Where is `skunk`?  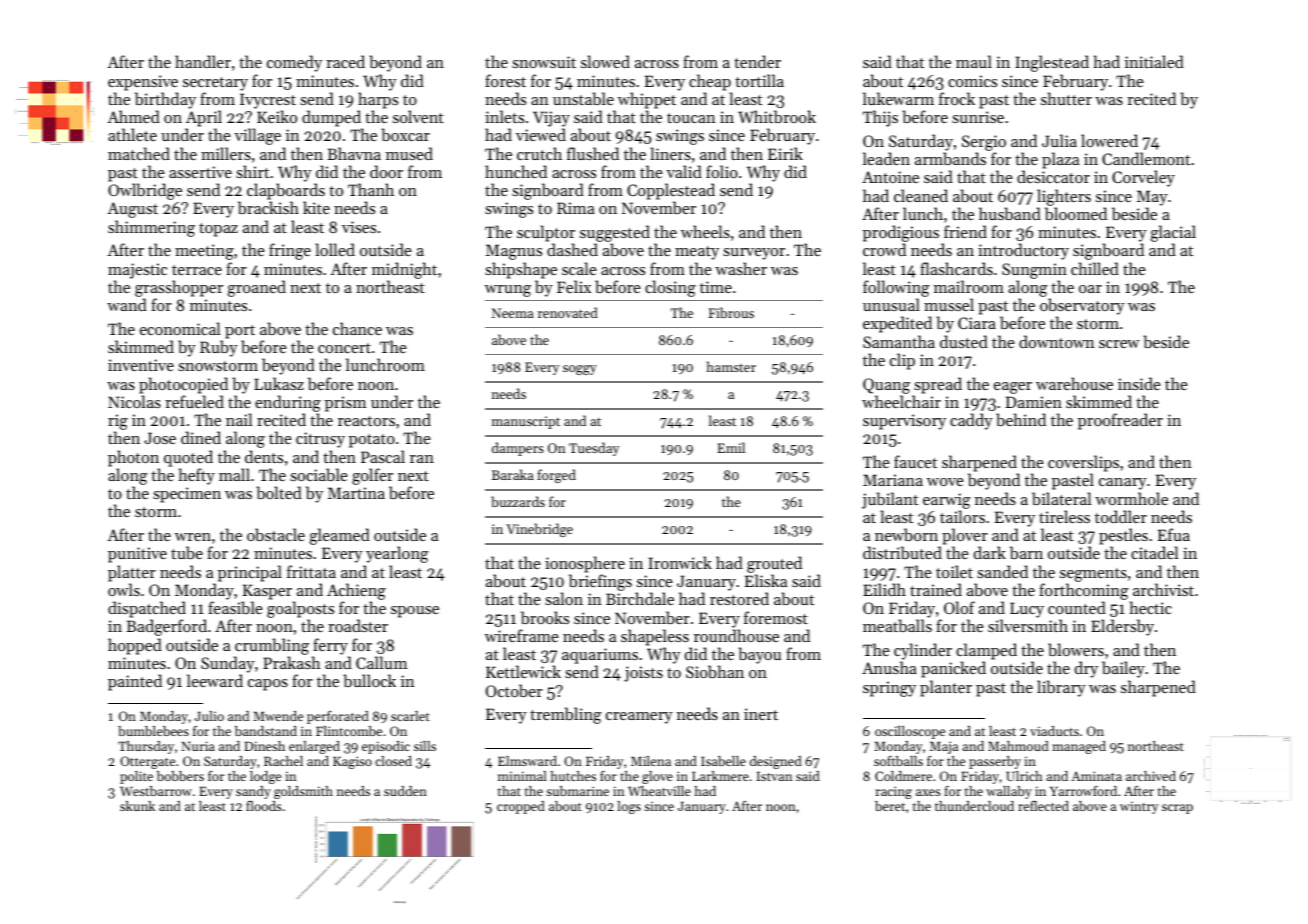 skunk is located at coordinates (137, 806).
